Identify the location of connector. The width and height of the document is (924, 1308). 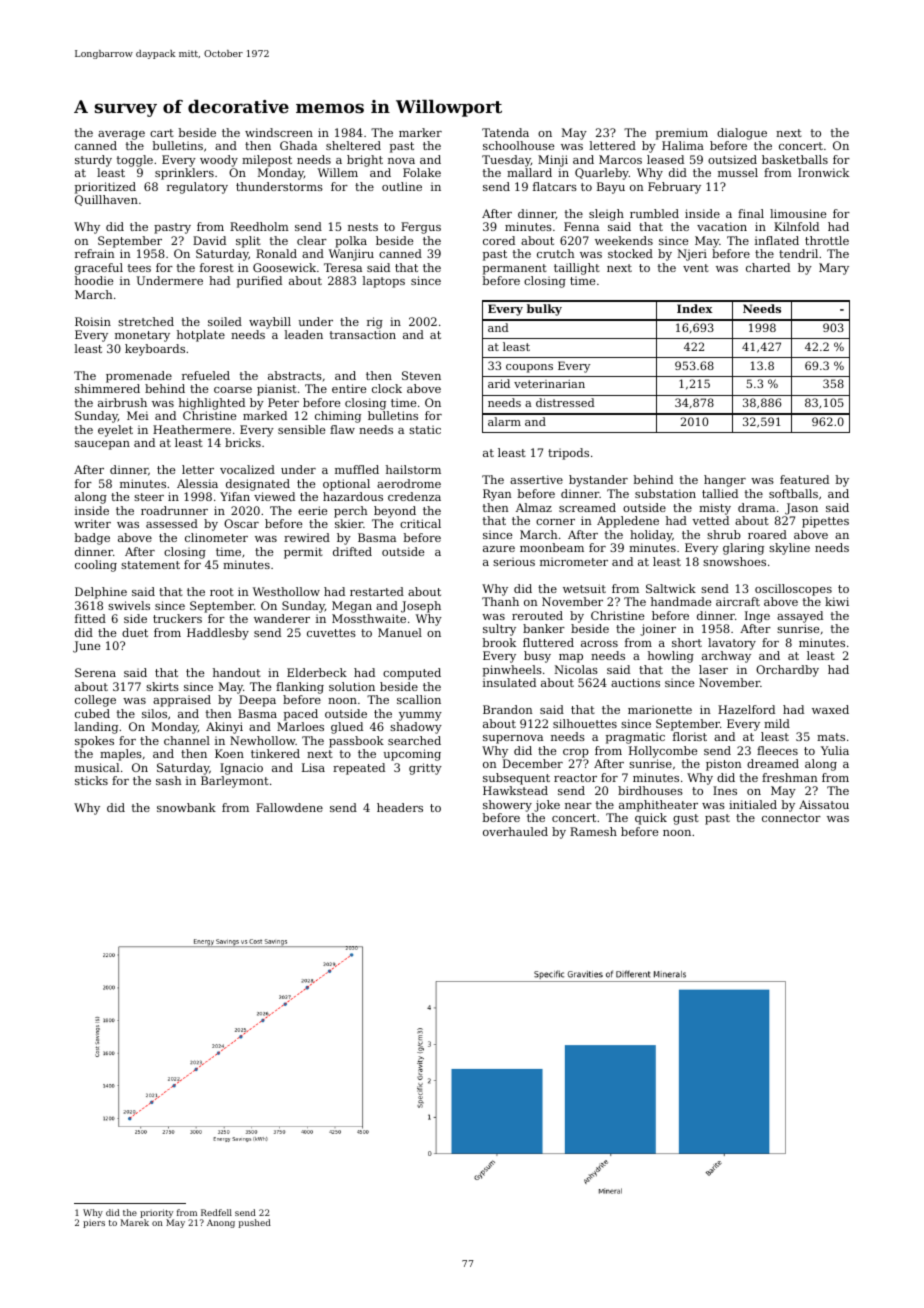
(791, 818).
